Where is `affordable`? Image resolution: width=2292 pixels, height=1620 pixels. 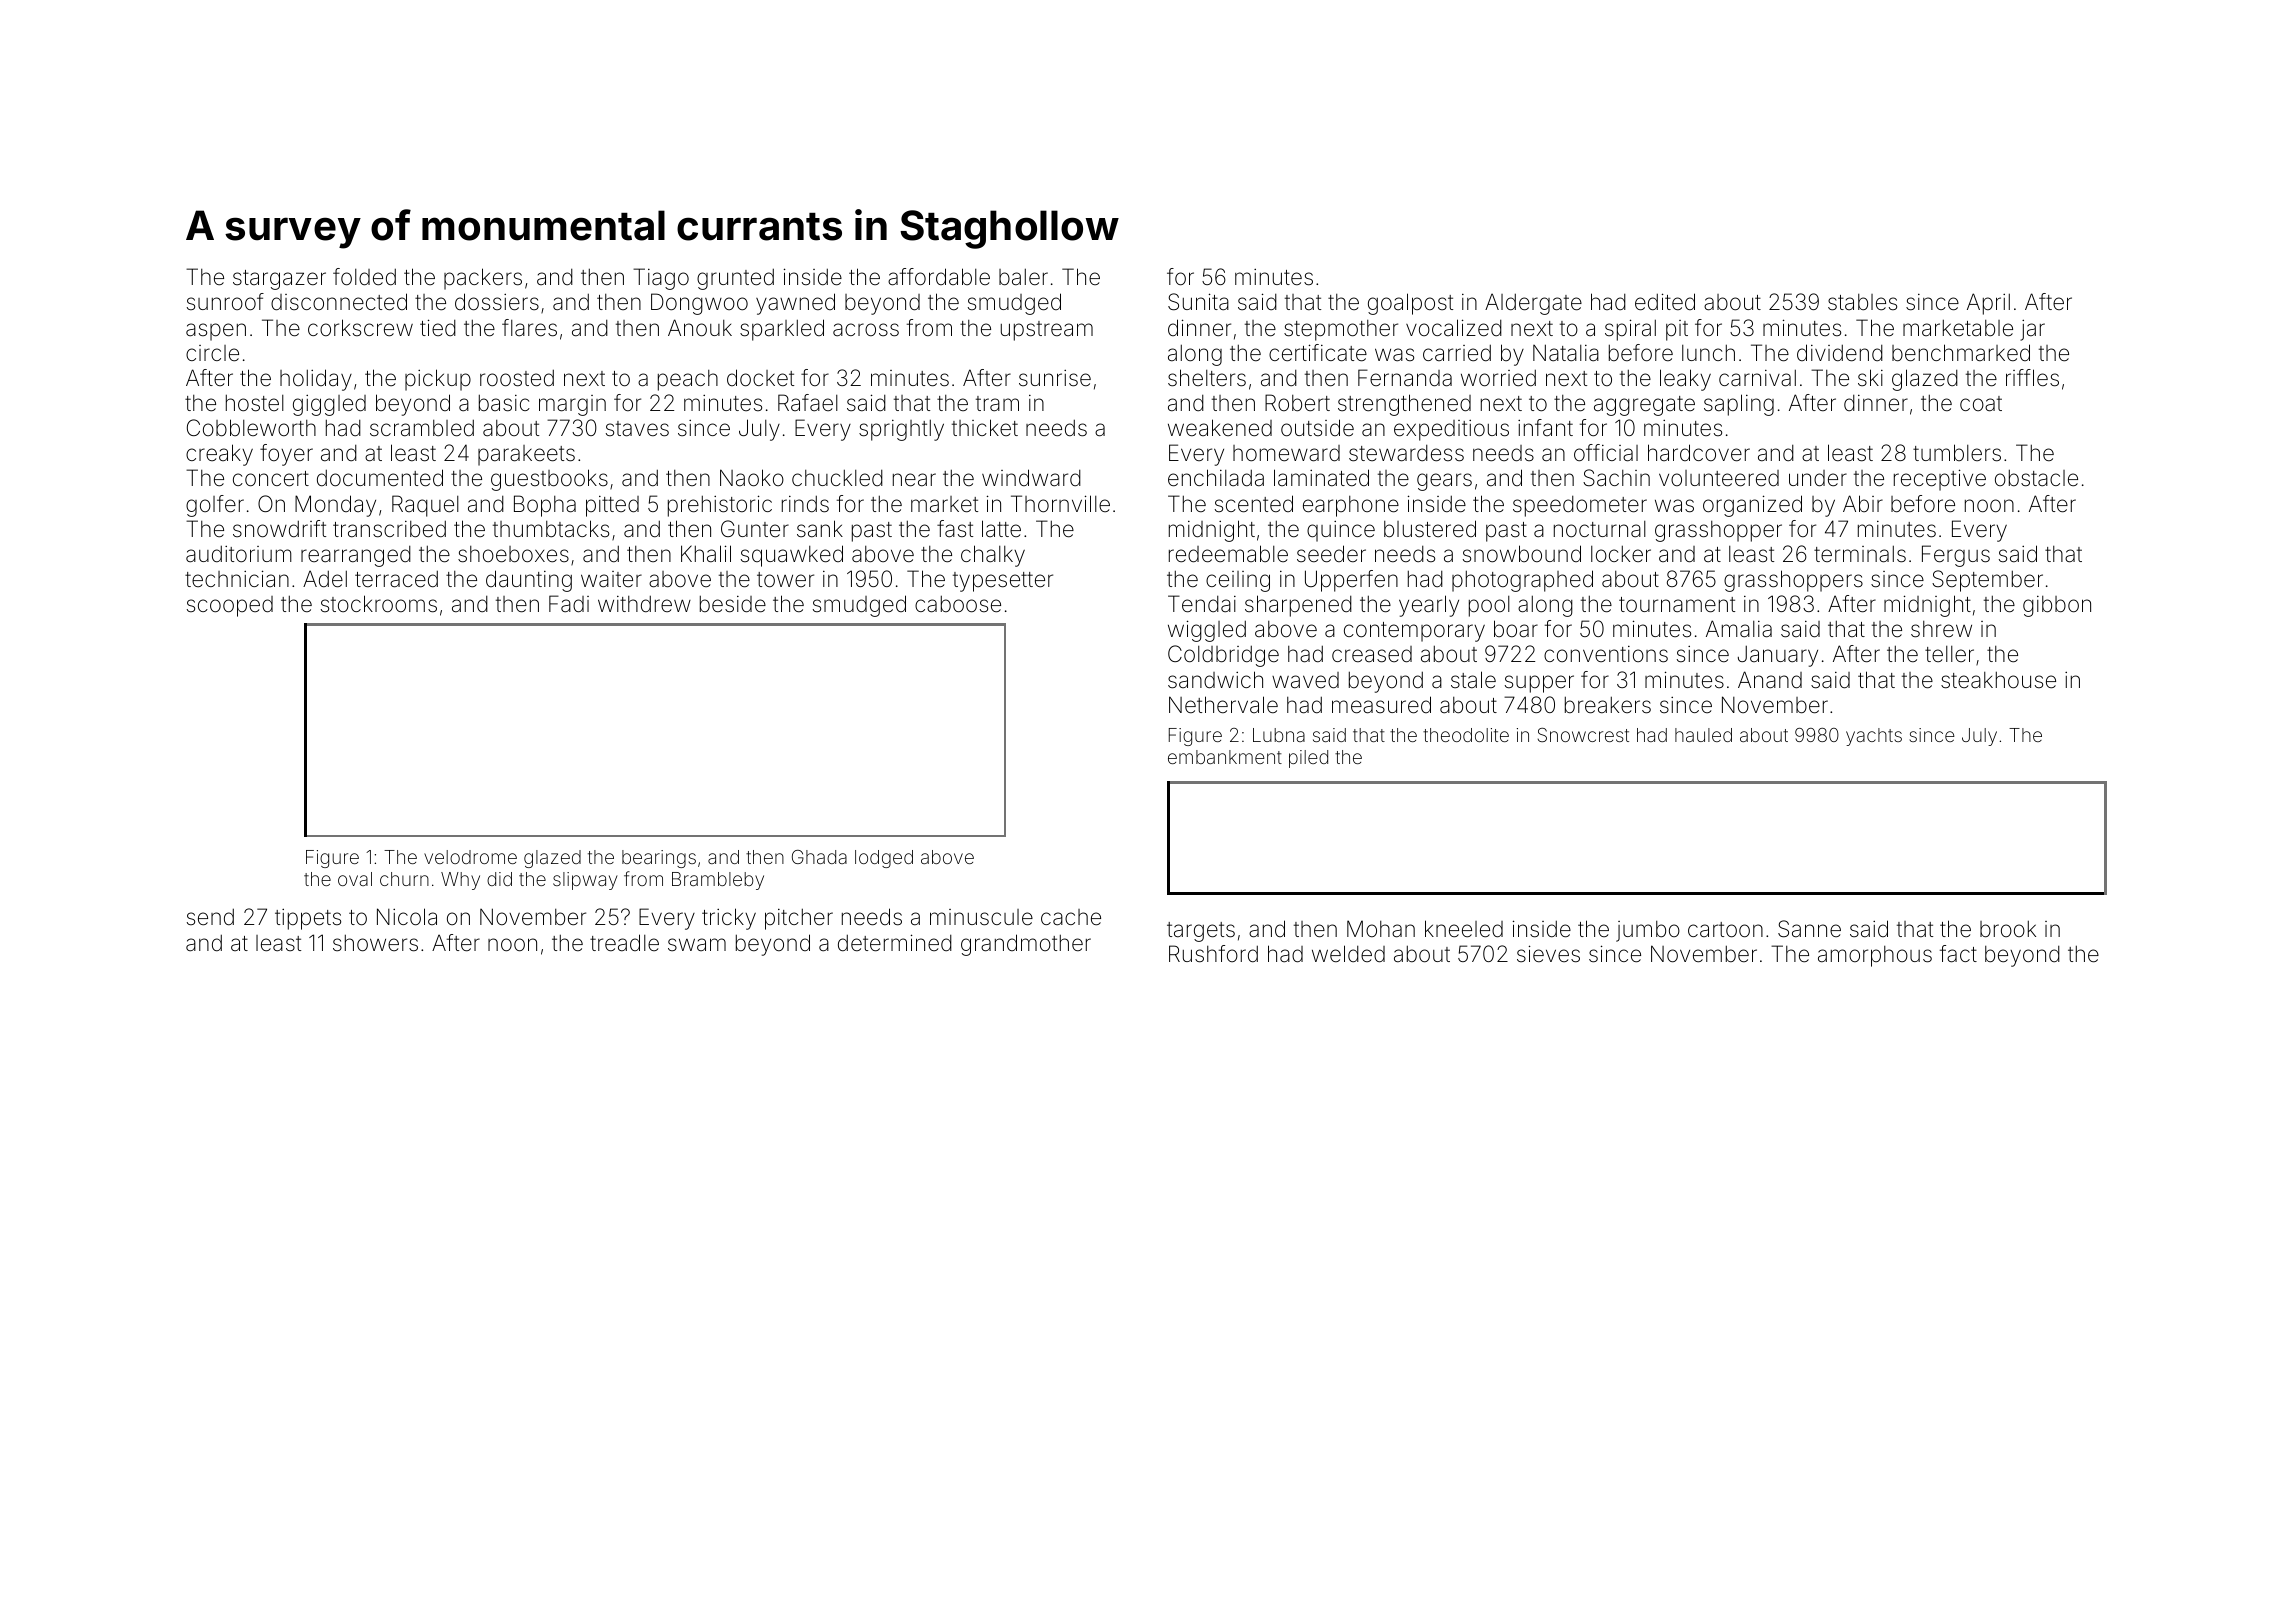
affordable is located at coordinates (939, 277).
